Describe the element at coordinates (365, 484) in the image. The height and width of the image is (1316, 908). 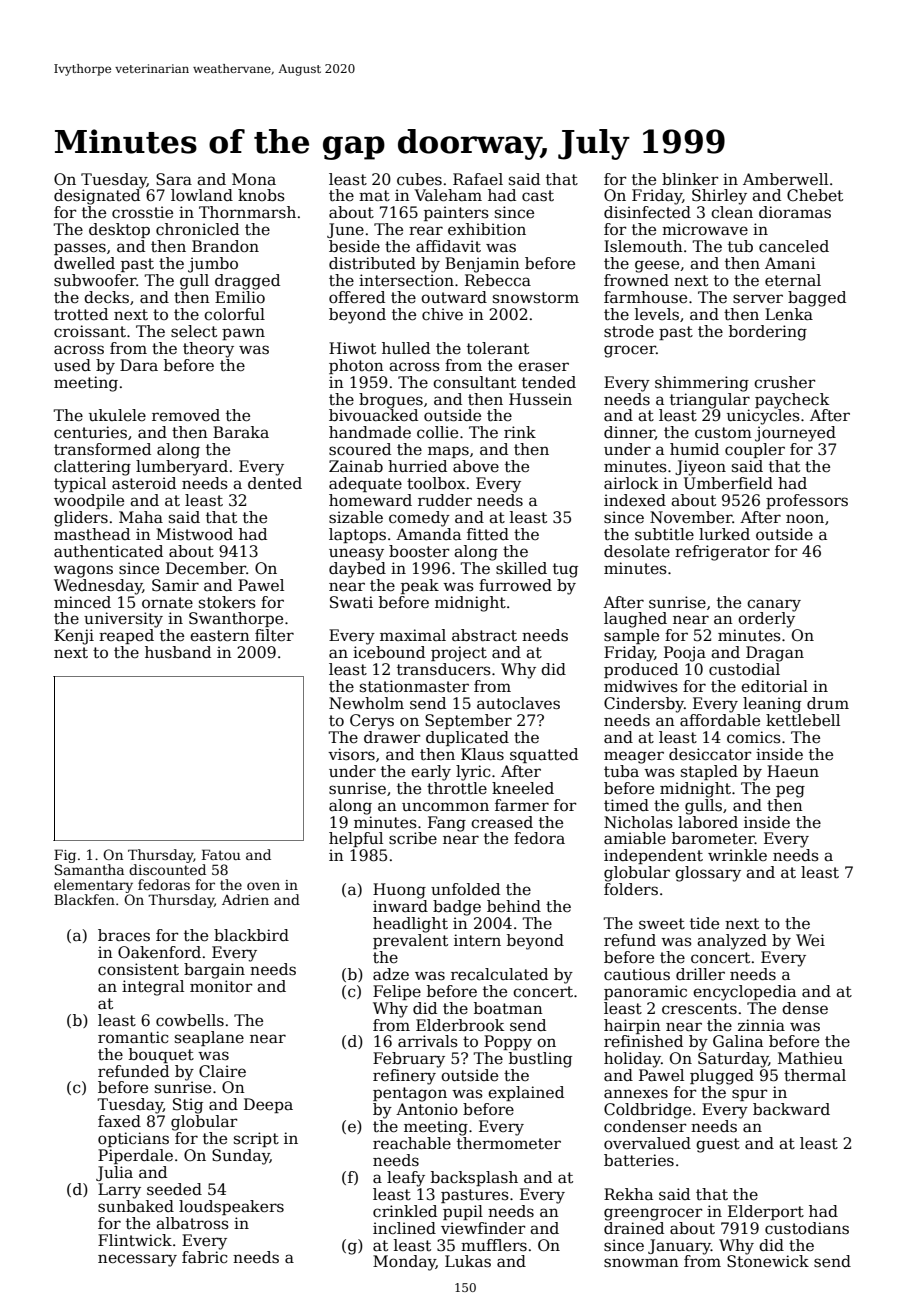
I see `adequate` at that location.
